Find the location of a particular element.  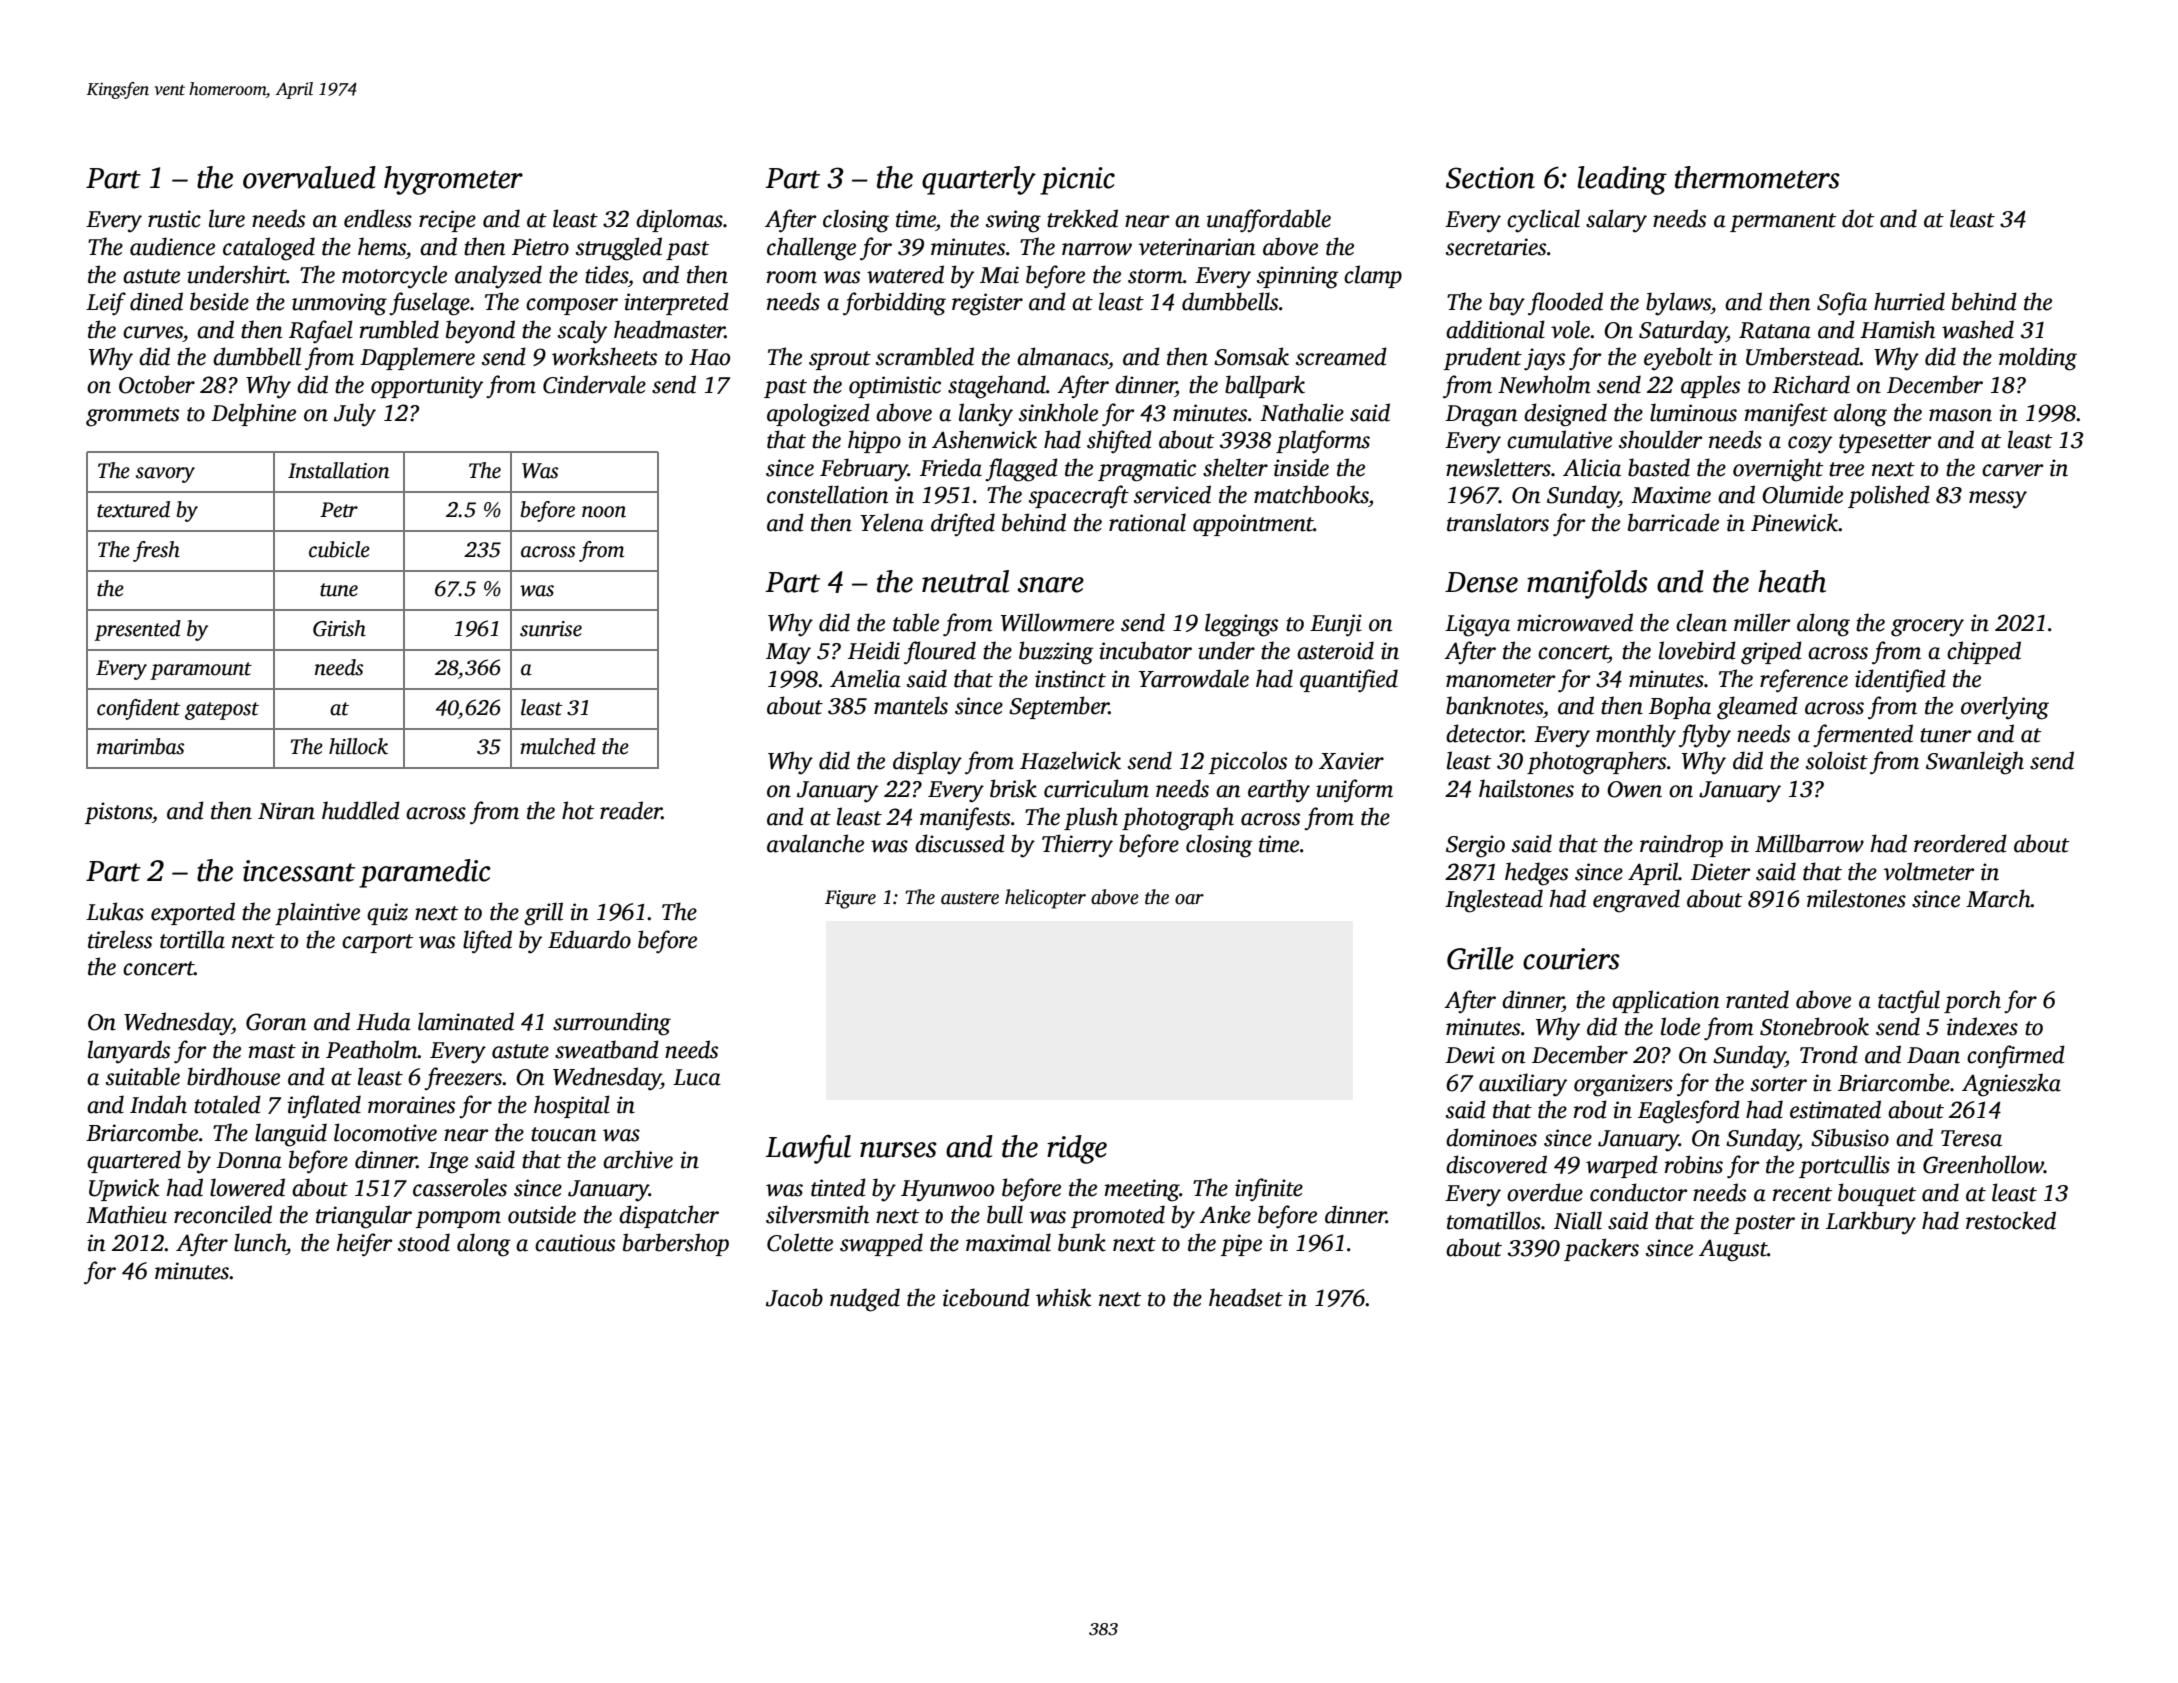

mason is located at coordinates (1960, 415).
